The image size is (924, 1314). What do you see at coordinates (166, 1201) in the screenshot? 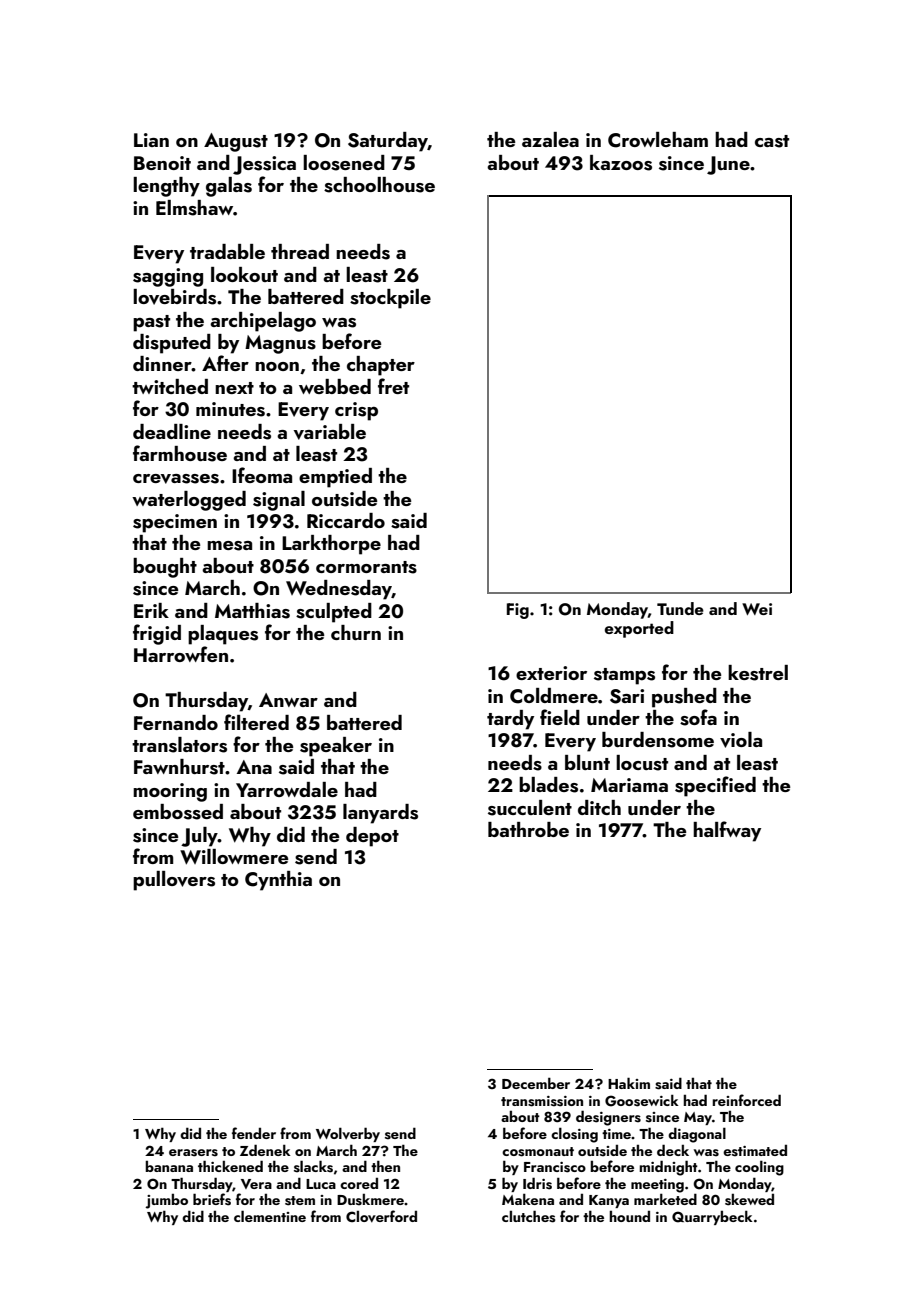
I see `jumbo` at bounding box center [166, 1201].
